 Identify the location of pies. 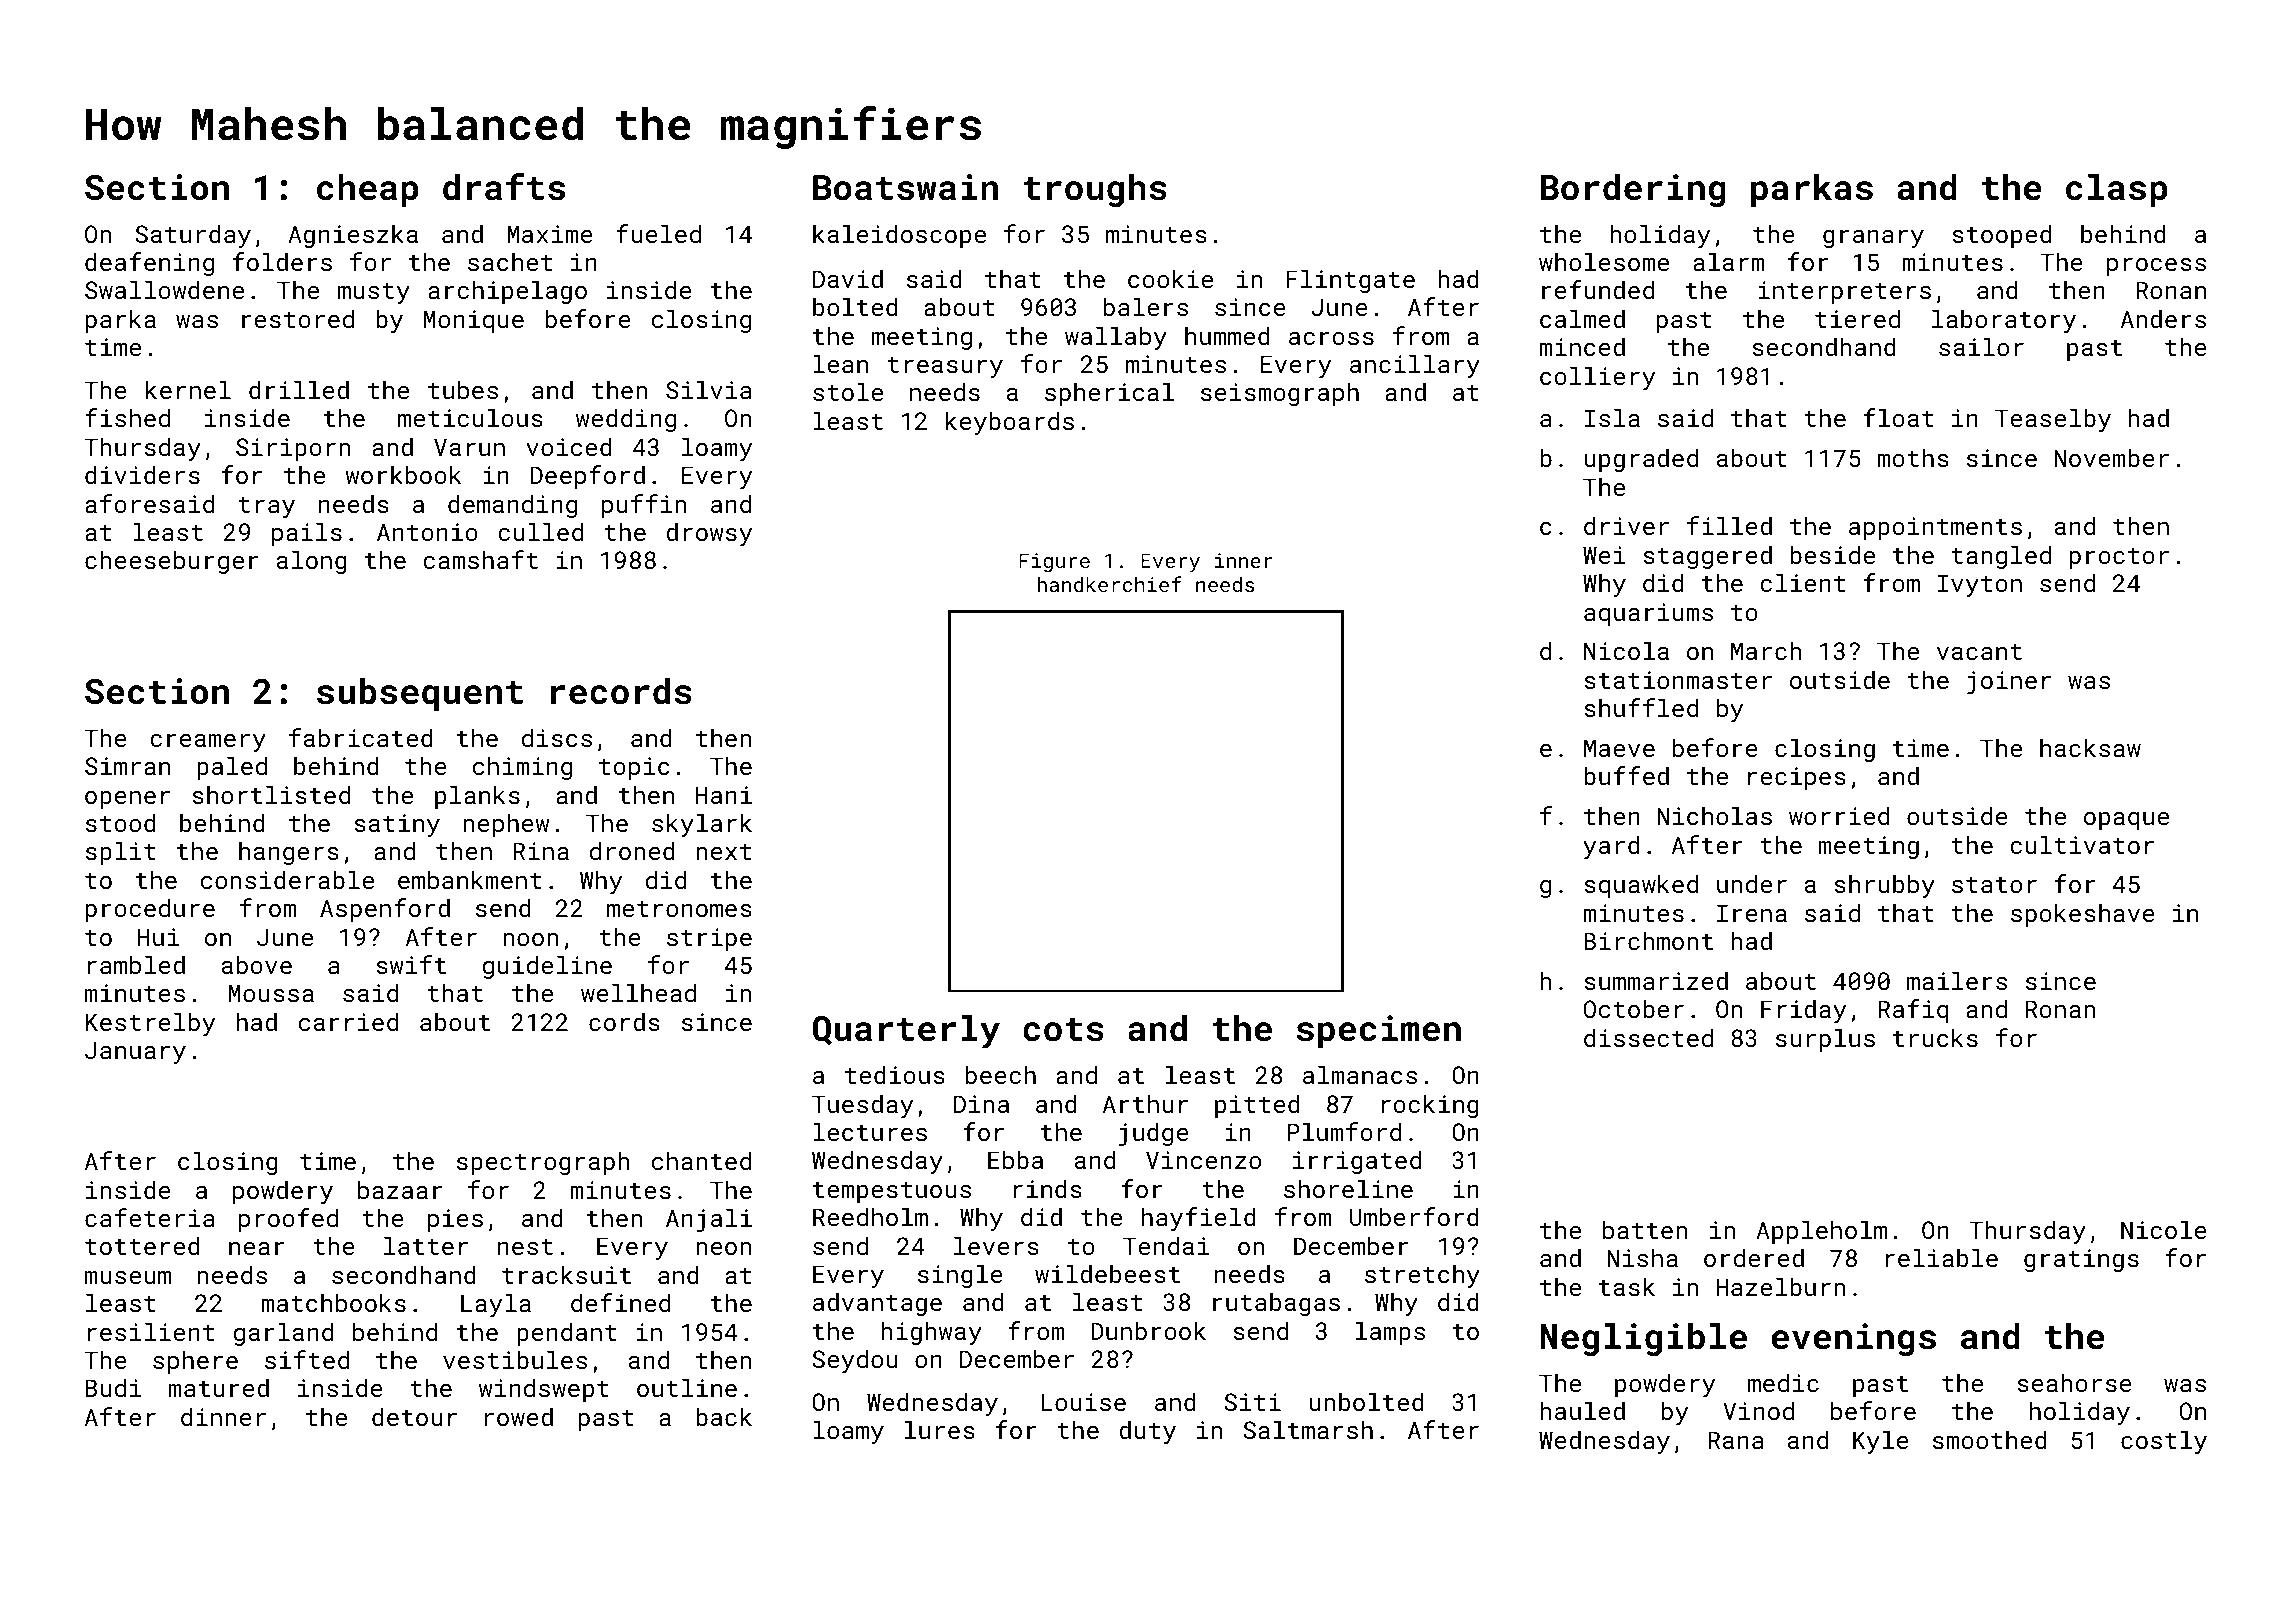
(455, 1220).
